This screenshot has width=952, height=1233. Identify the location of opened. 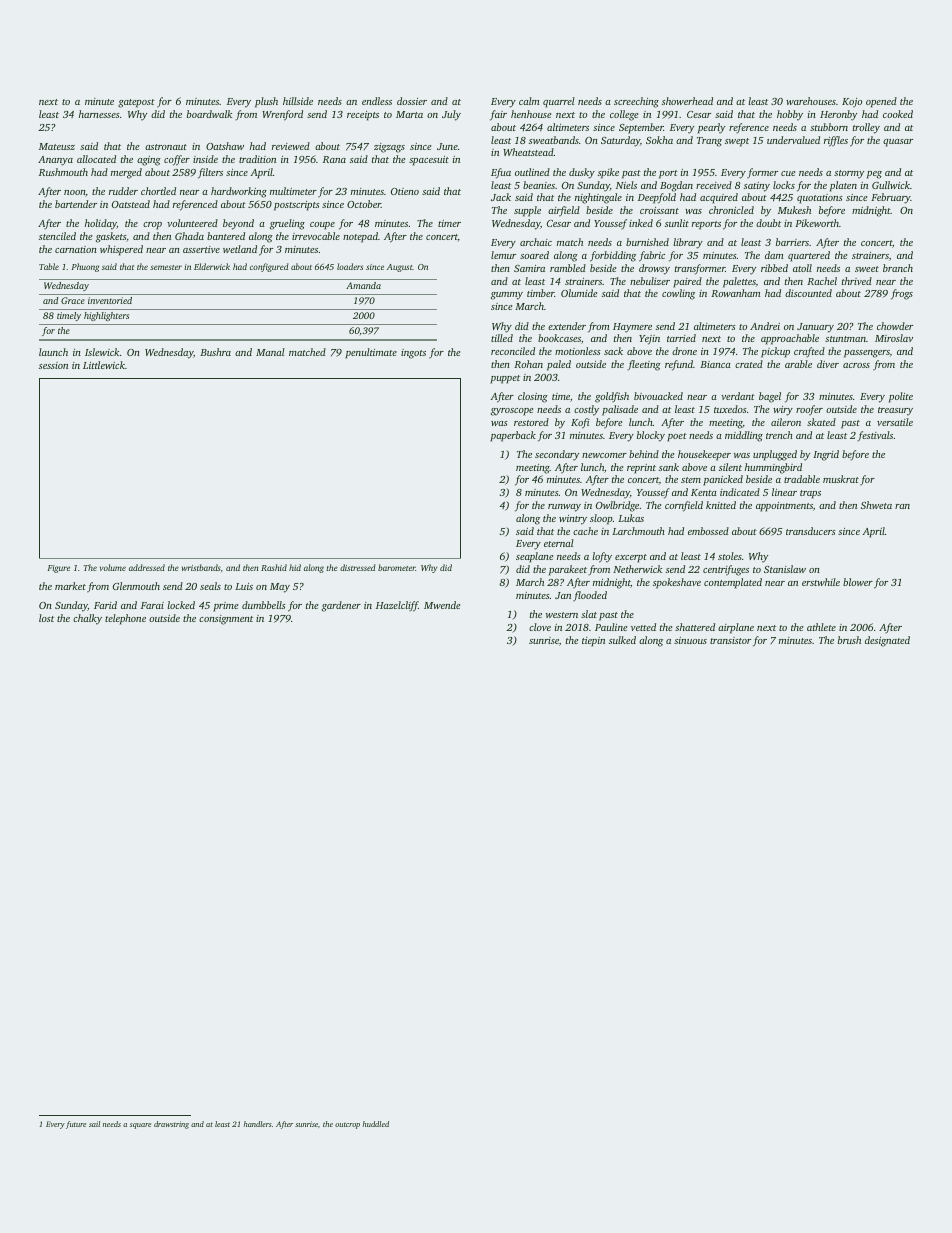
(881, 102).
